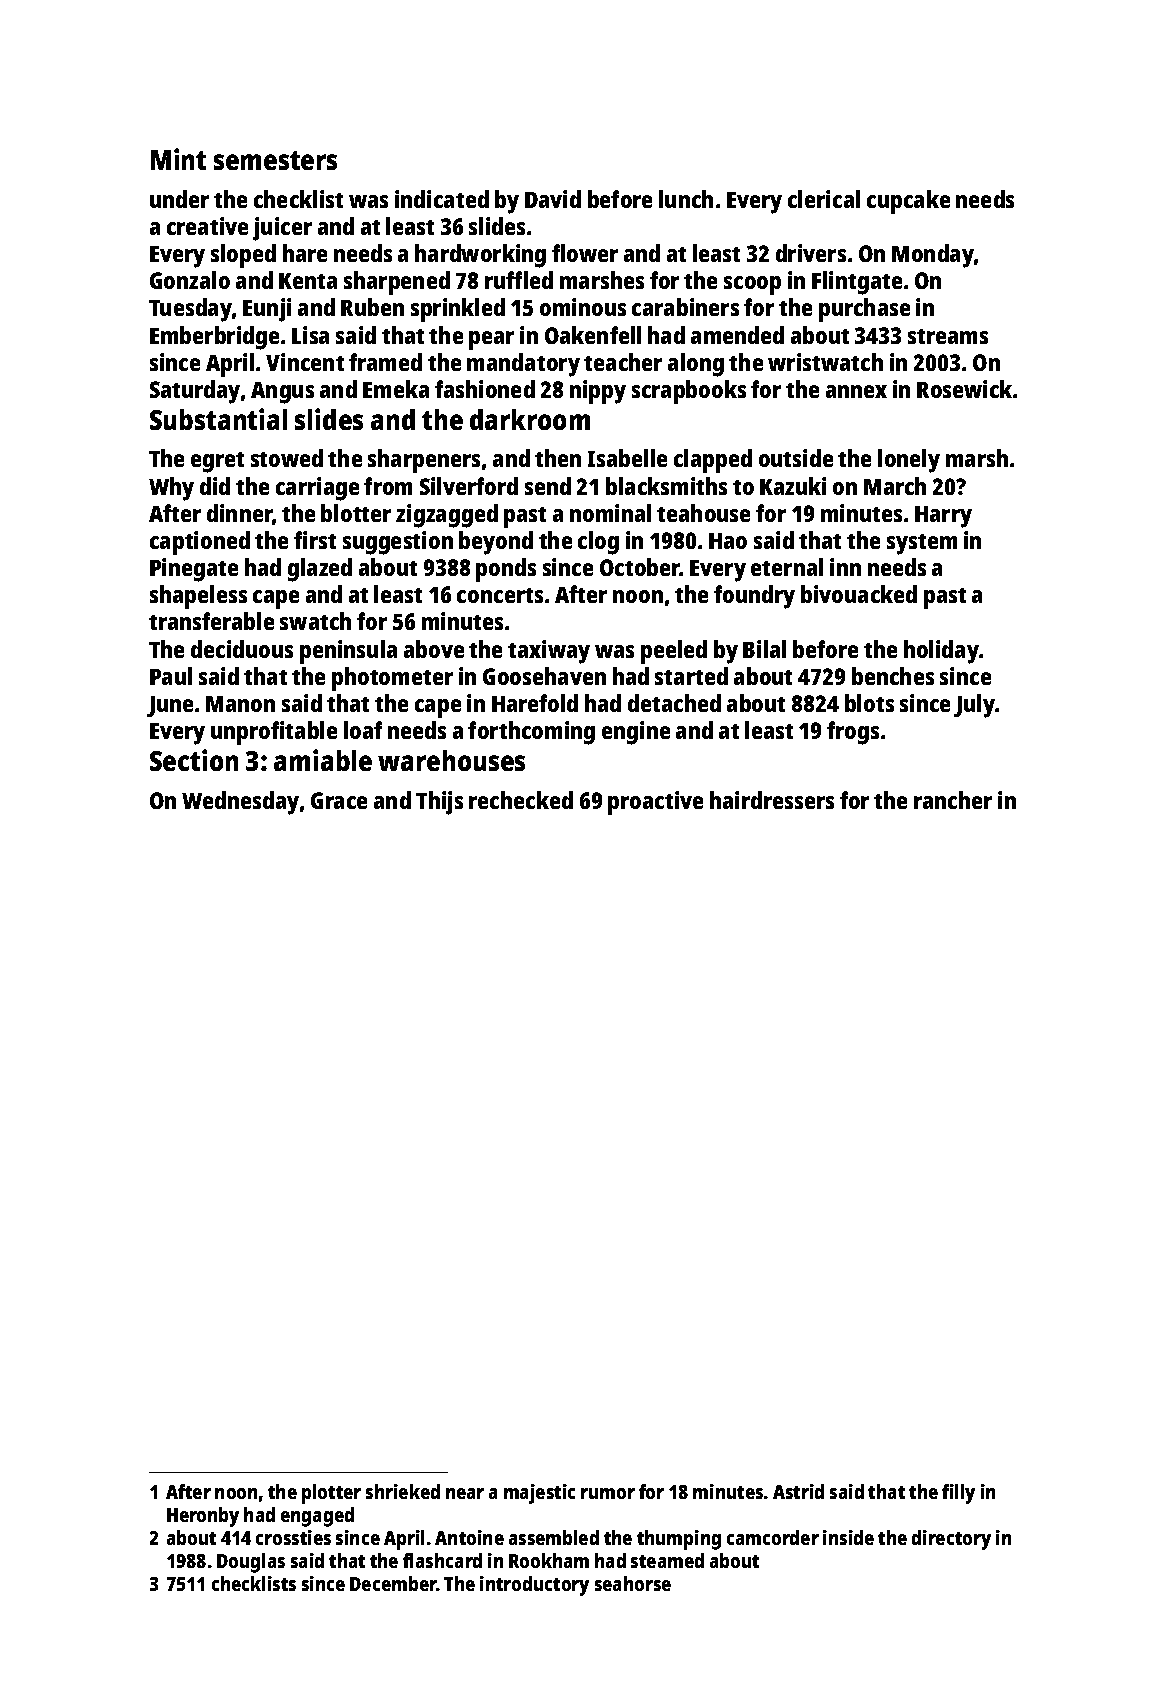 The width and height of the image is (1173, 1698). Describe the element at coordinates (824, 199) in the image. I see `clerical` at that location.
